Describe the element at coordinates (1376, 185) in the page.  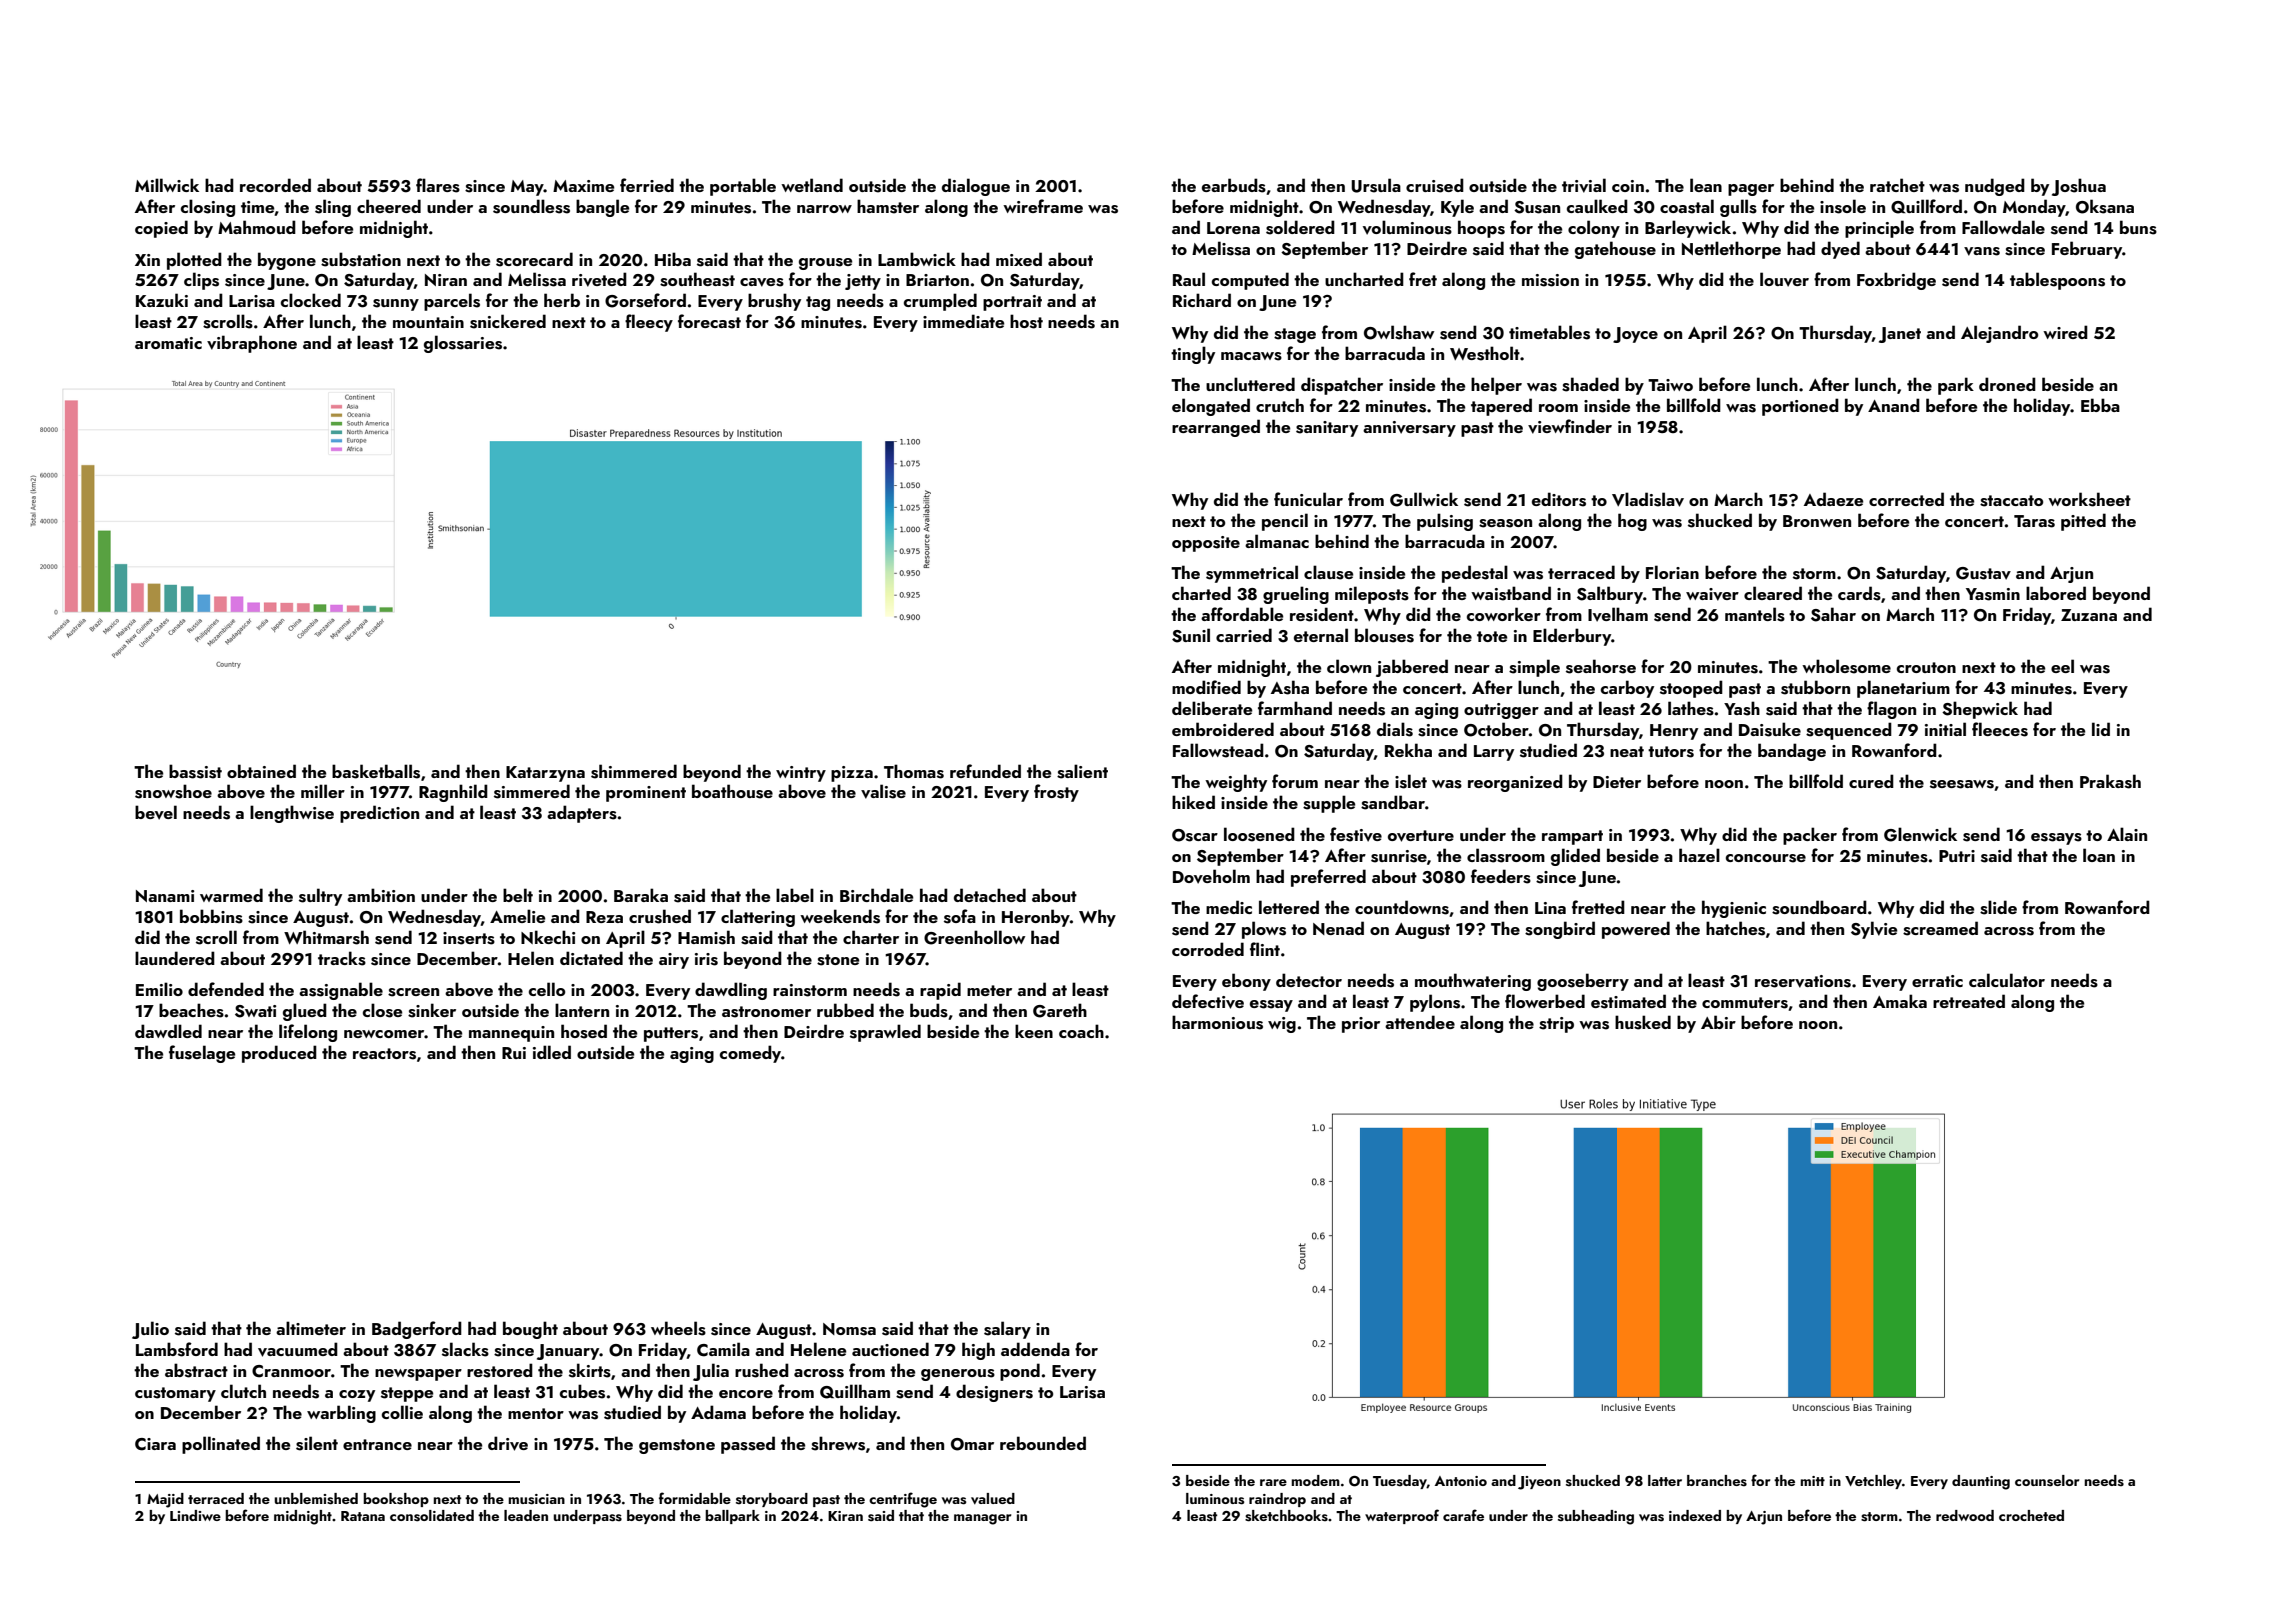
I see `Ursula` at that location.
